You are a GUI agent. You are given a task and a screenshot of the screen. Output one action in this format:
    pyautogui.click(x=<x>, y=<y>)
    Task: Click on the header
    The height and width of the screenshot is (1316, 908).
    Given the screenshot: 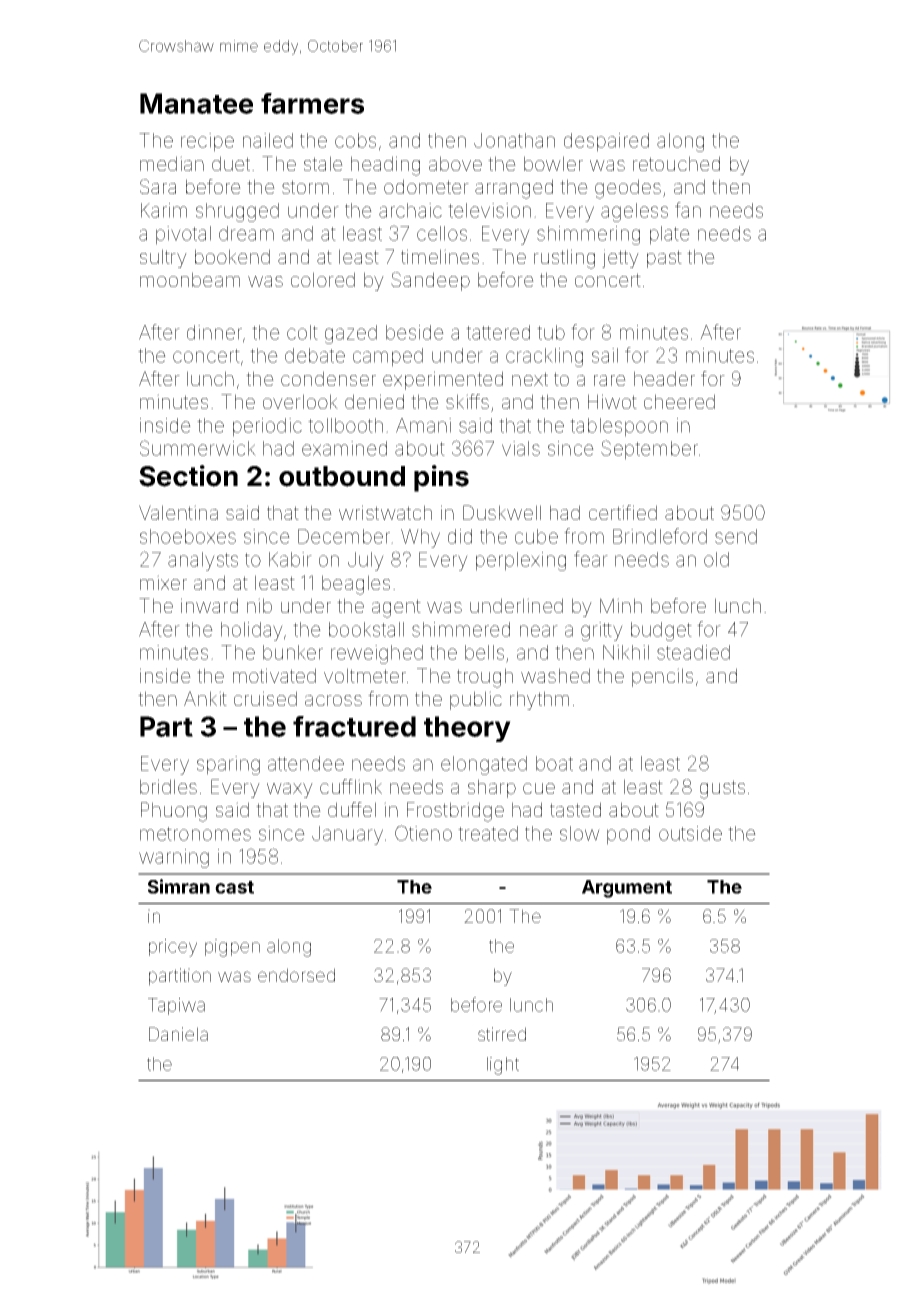 What is the action you would take?
    pyautogui.click(x=664, y=378)
